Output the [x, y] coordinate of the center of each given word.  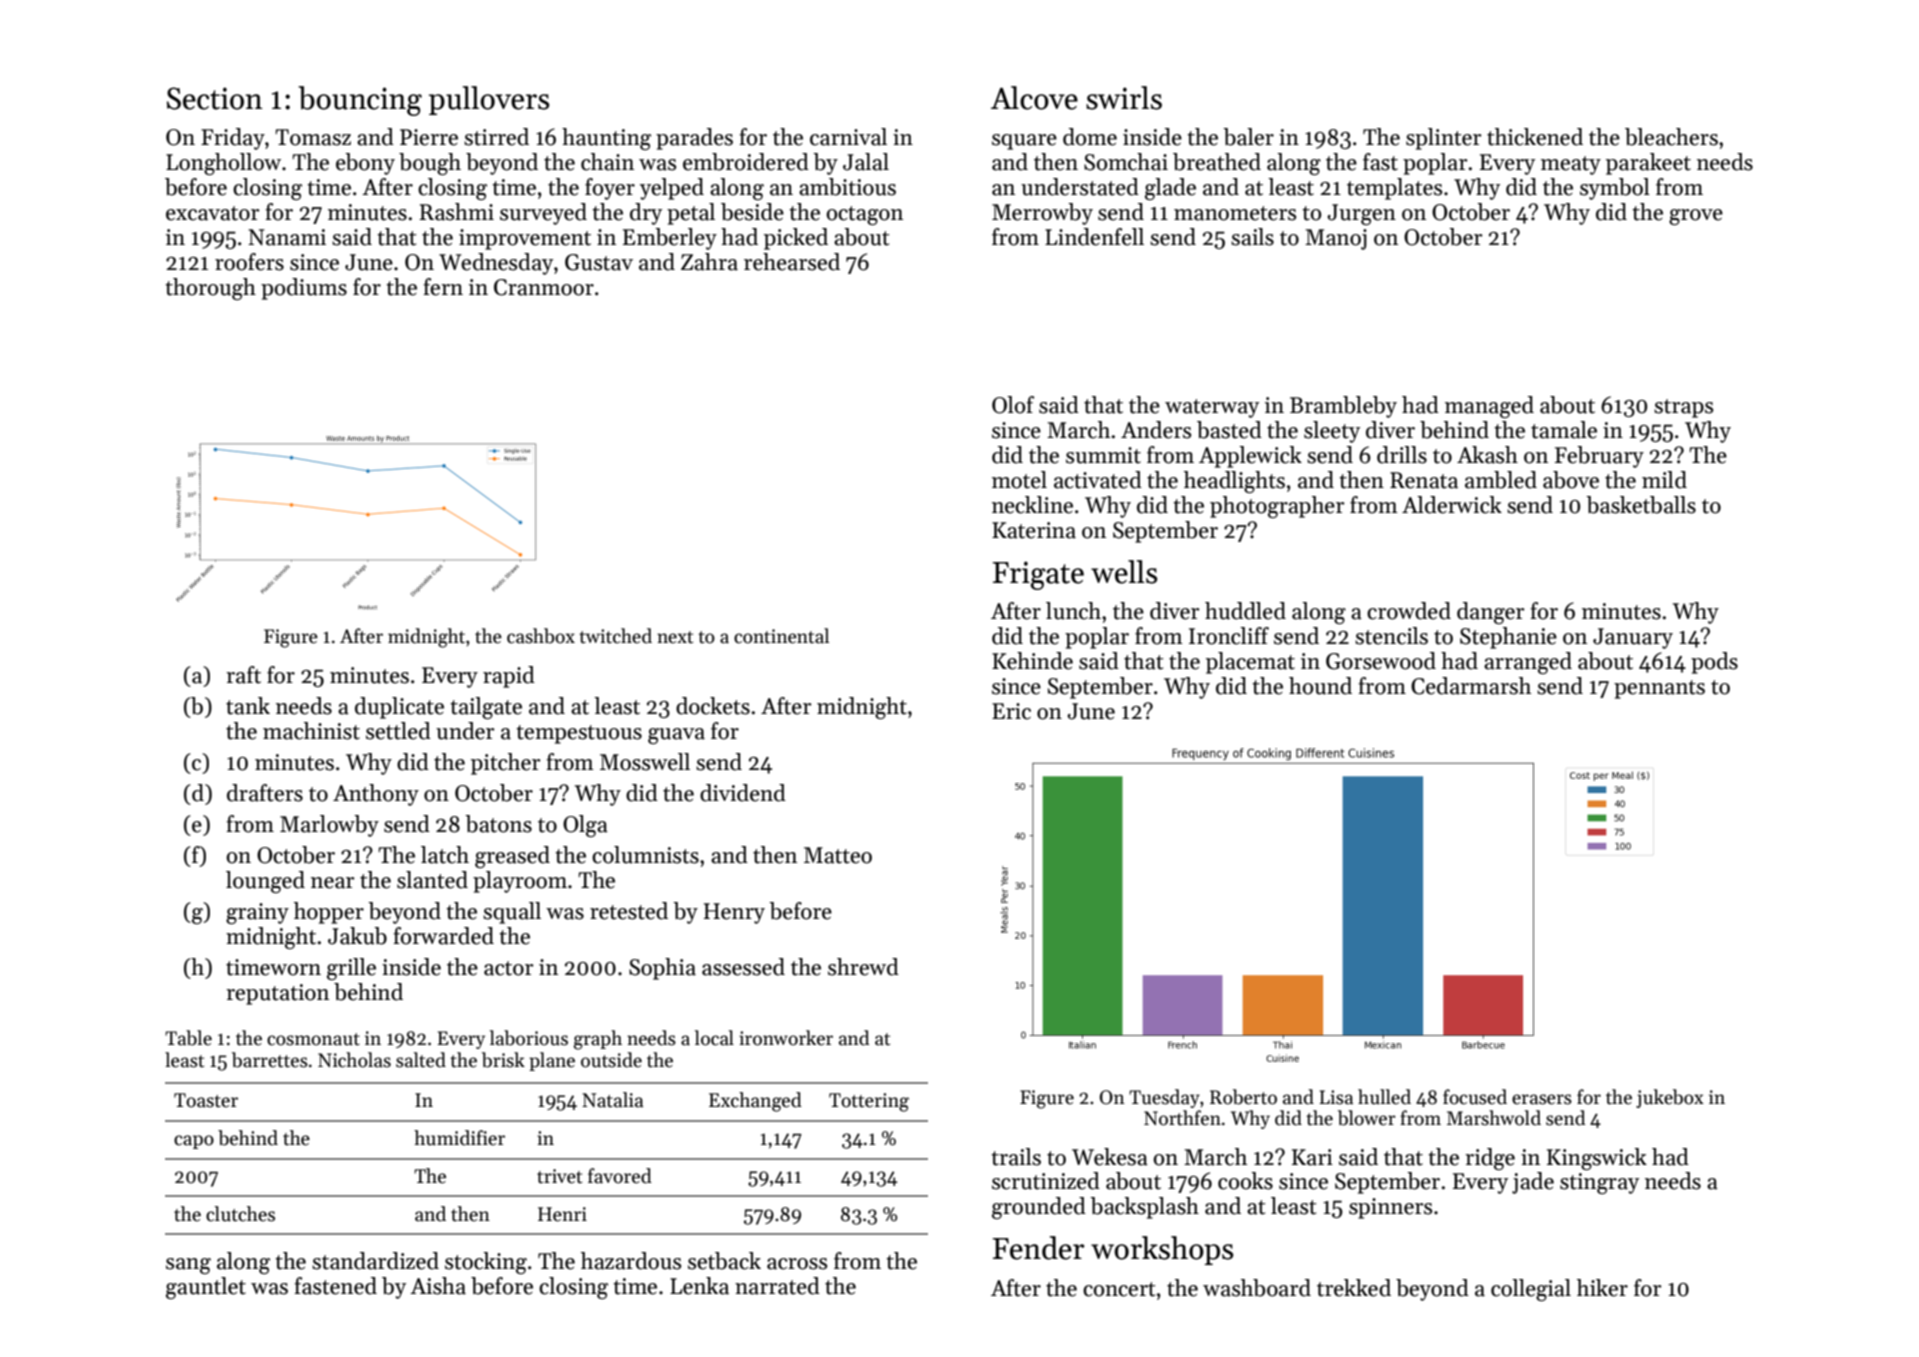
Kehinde [1032, 661]
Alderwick [1452, 505]
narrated [777, 1286]
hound [1320, 686]
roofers [249, 262]
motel [1019, 480]
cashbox [541, 636]
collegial [1531, 1290]
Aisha [438, 1286]
